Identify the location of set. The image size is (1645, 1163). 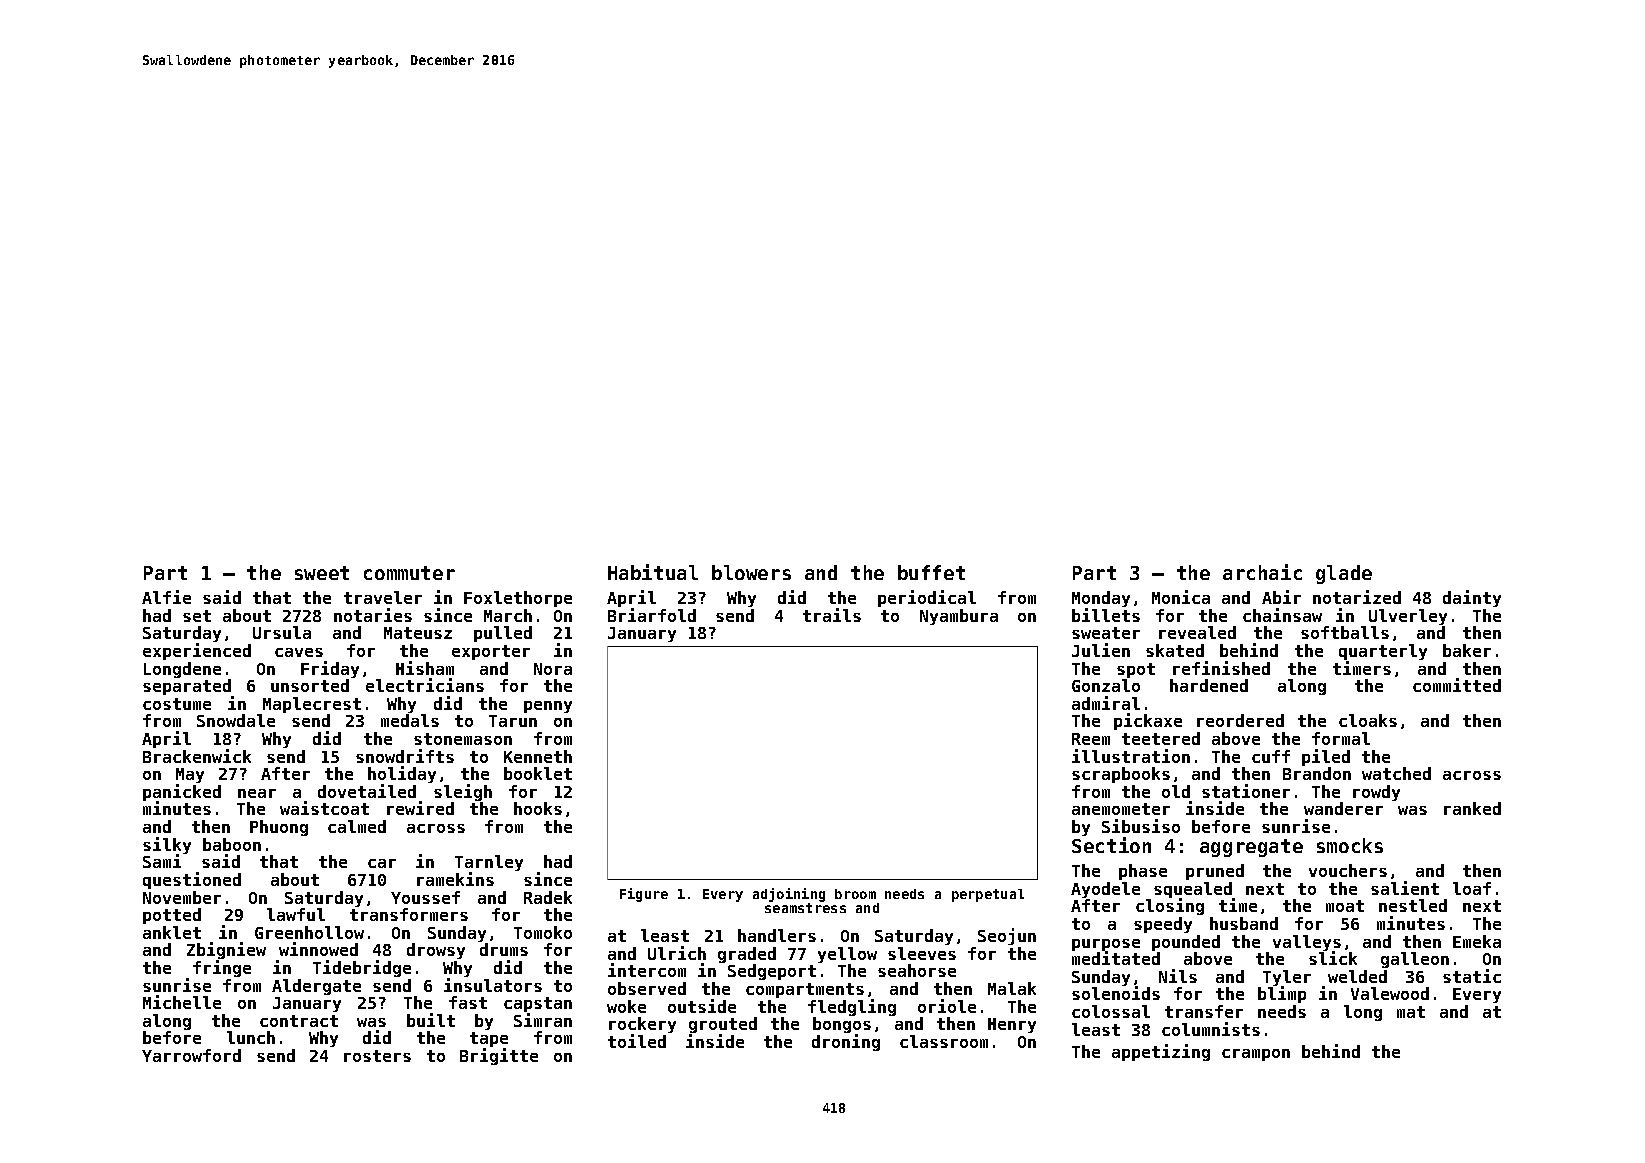
(197, 616).
